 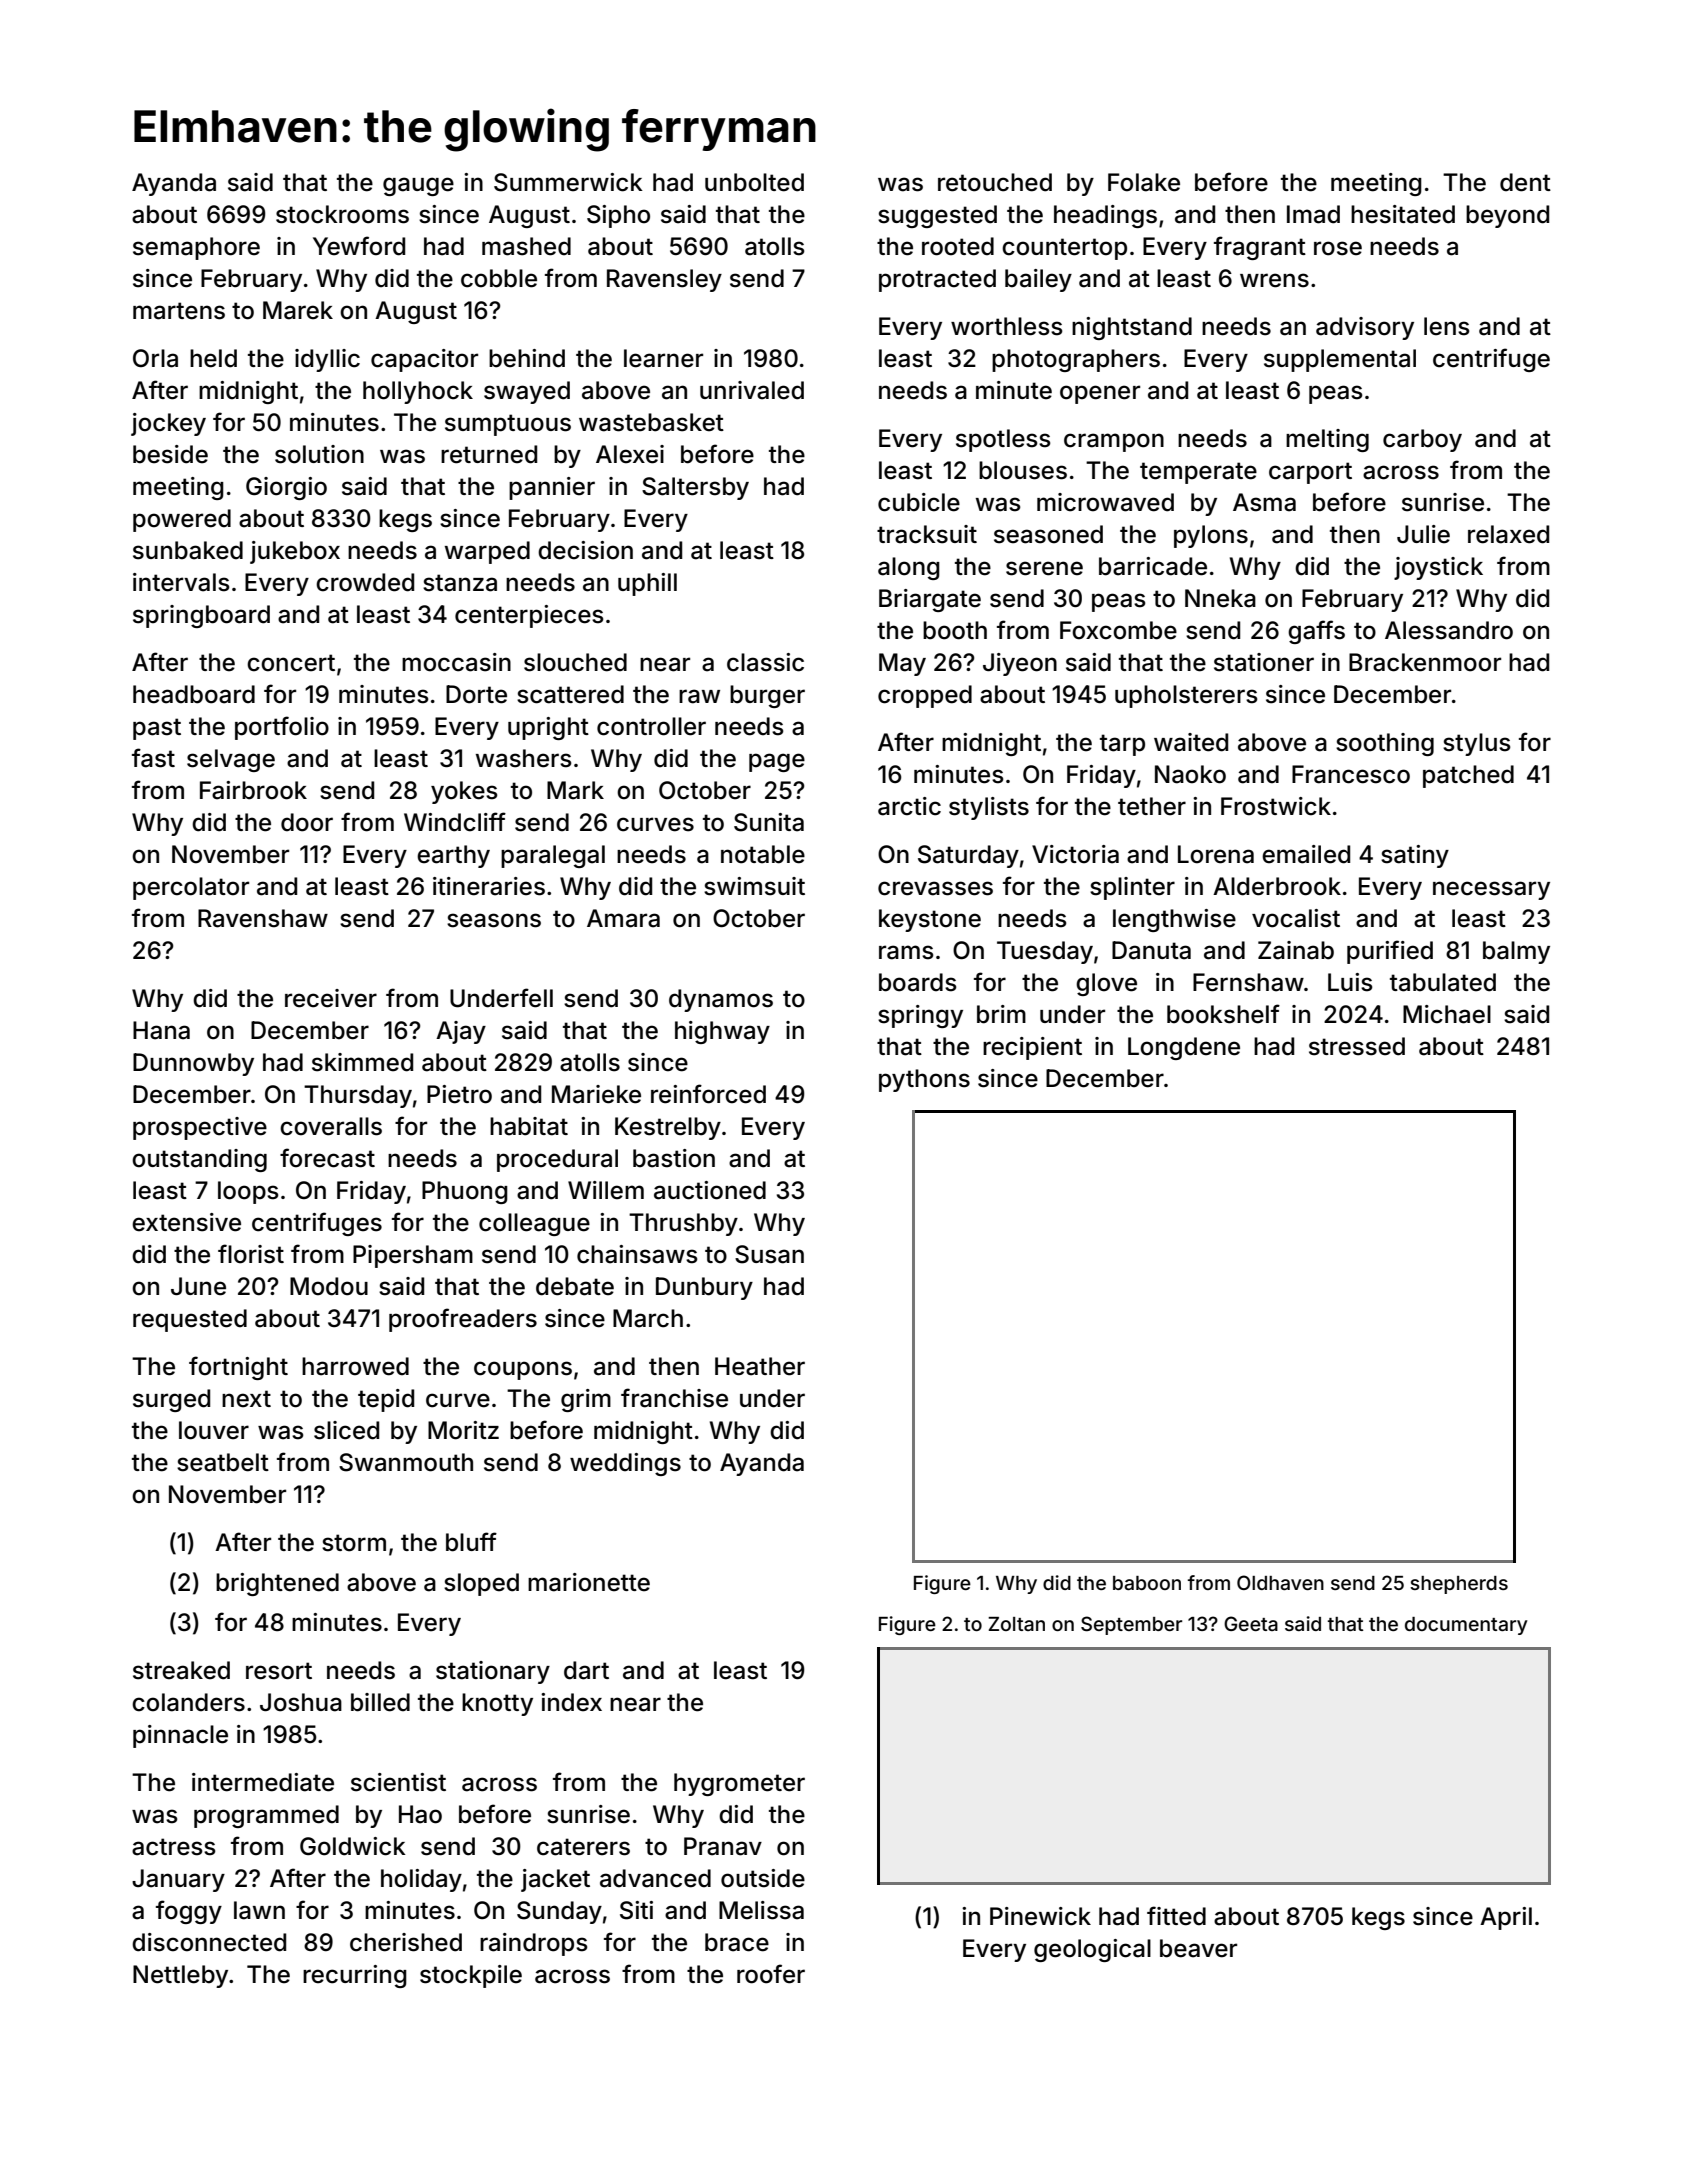 What do you see at coordinates (1447, 1014) in the screenshot?
I see `Michael` at bounding box center [1447, 1014].
